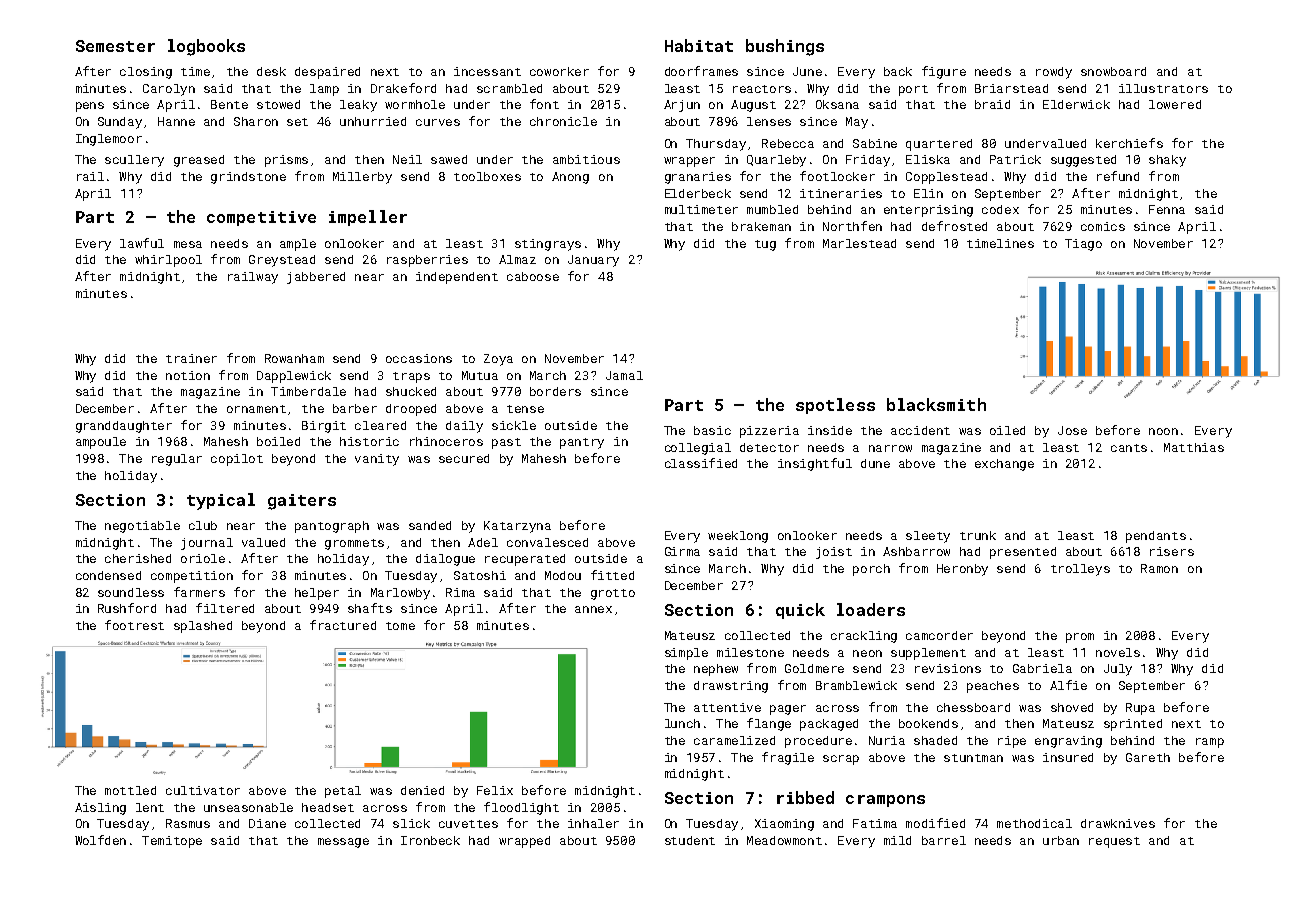  What do you see at coordinates (1080, 570) in the document?
I see `trolleys` at bounding box center [1080, 570].
